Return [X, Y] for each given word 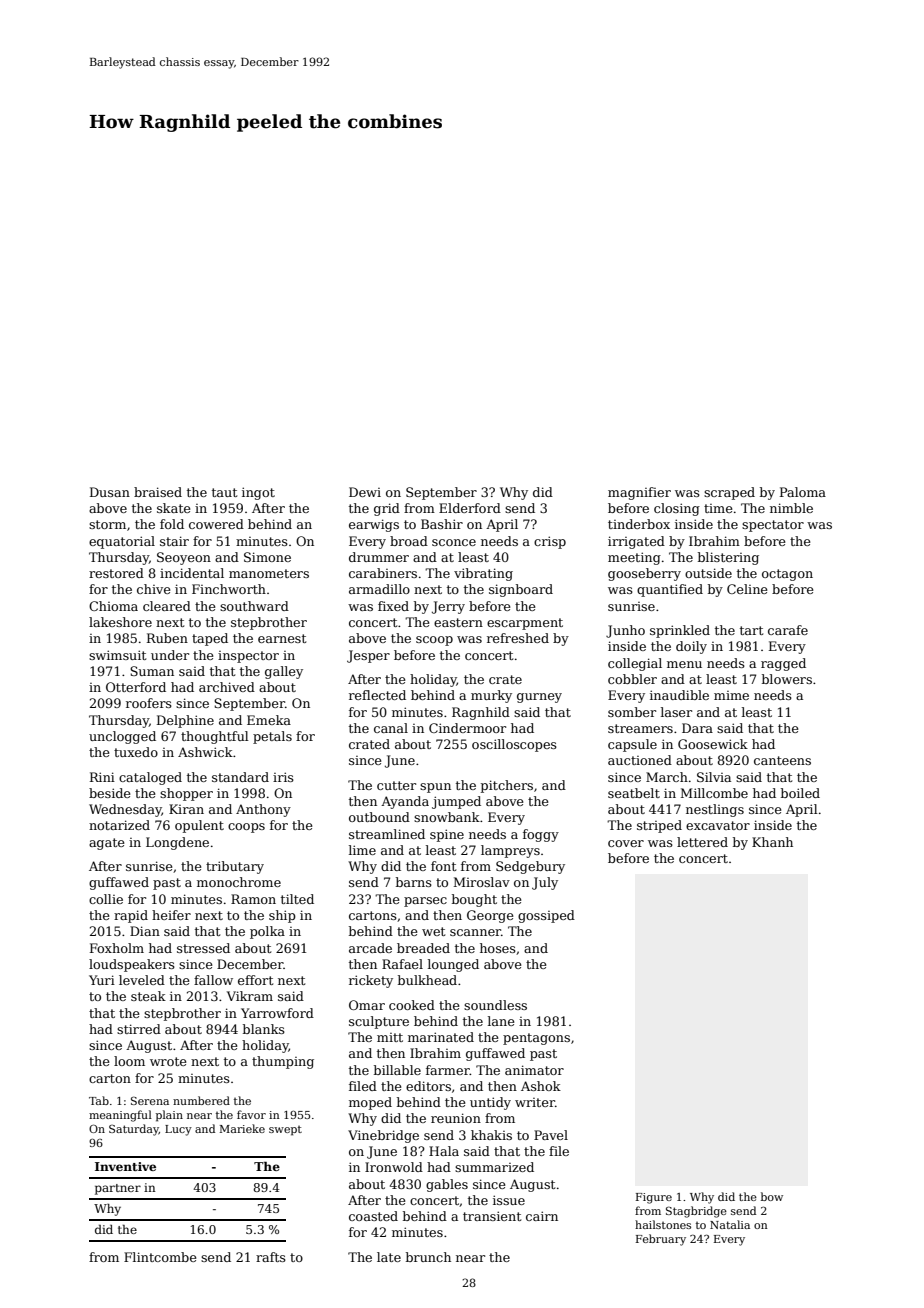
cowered [216, 524]
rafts [271, 1257]
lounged [453, 965]
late [389, 1257]
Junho [625, 631]
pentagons [536, 1039]
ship [282, 916]
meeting [634, 558]
